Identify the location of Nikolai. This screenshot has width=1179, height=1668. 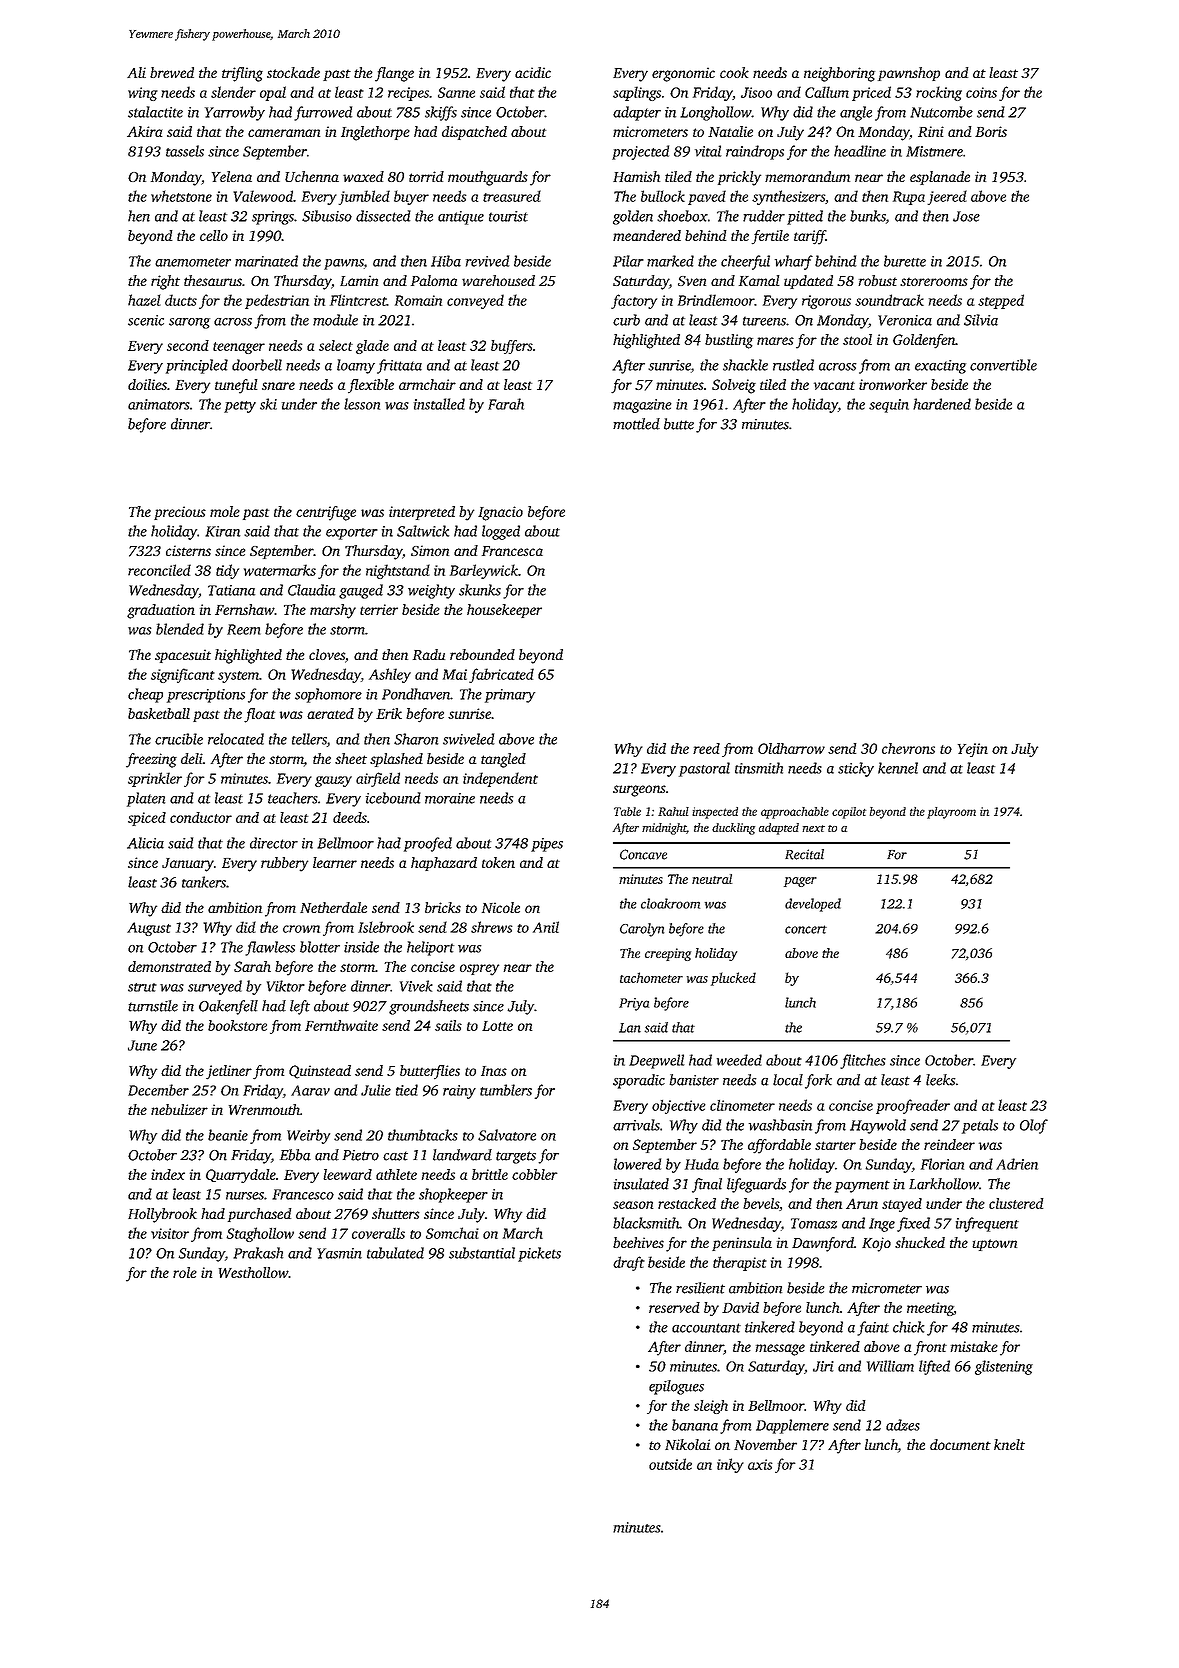
(688, 1444).
